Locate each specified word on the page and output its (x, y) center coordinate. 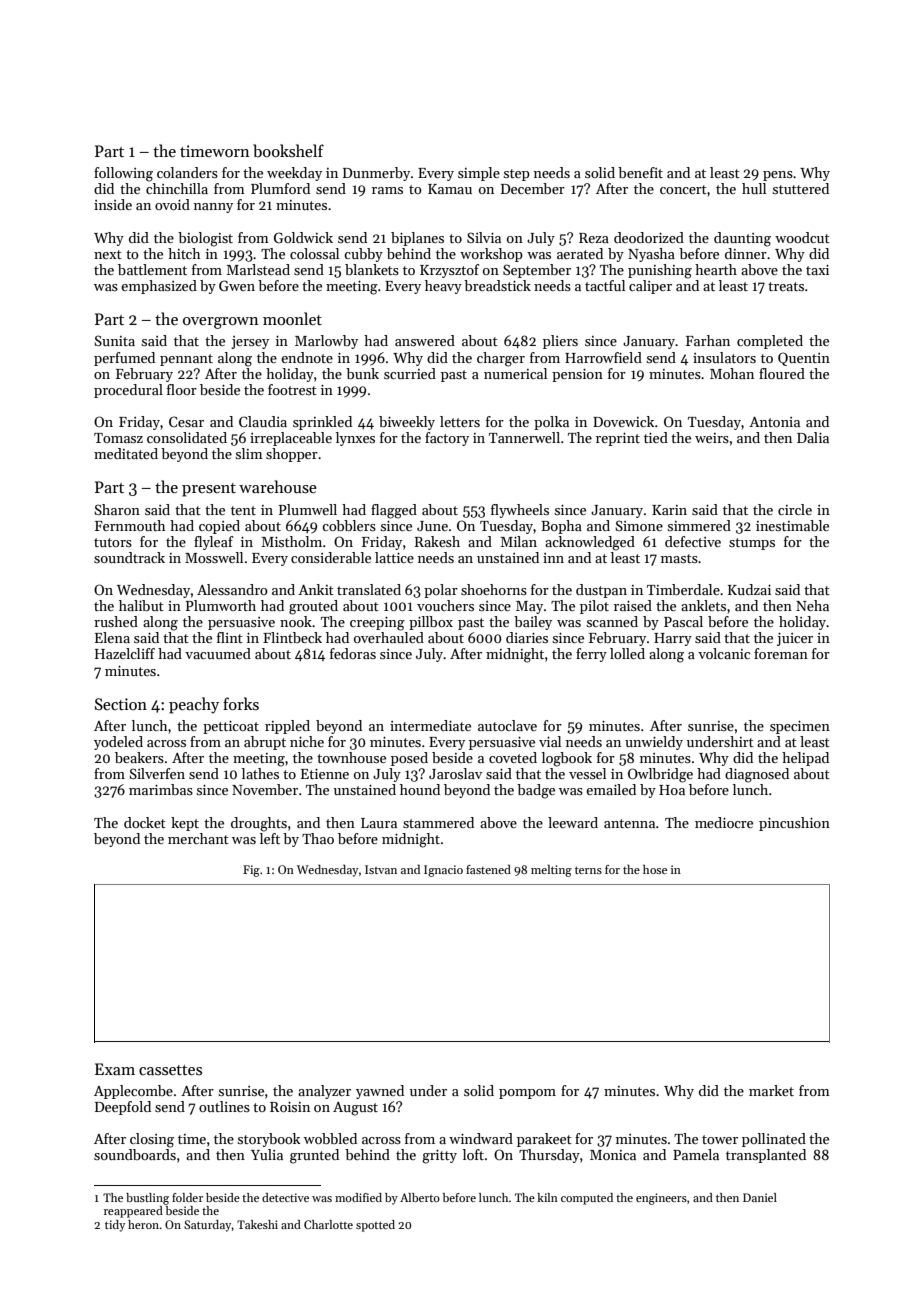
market (771, 1090)
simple (479, 174)
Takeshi (257, 1224)
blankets (372, 269)
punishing (660, 271)
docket (145, 822)
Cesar (186, 421)
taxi (817, 270)
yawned (380, 1092)
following (123, 174)
